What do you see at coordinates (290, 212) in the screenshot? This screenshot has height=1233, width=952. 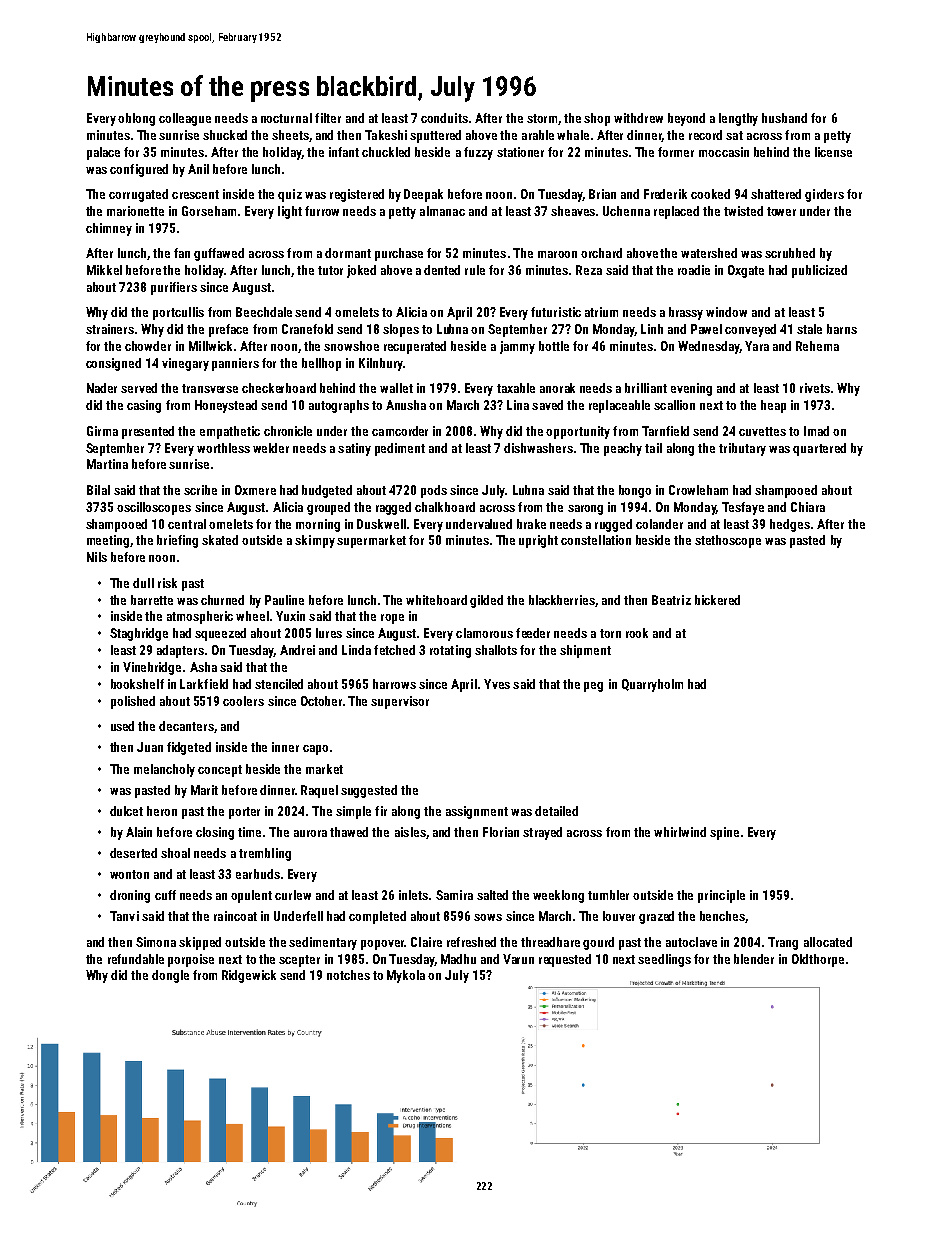 I see `light` at bounding box center [290, 212].
